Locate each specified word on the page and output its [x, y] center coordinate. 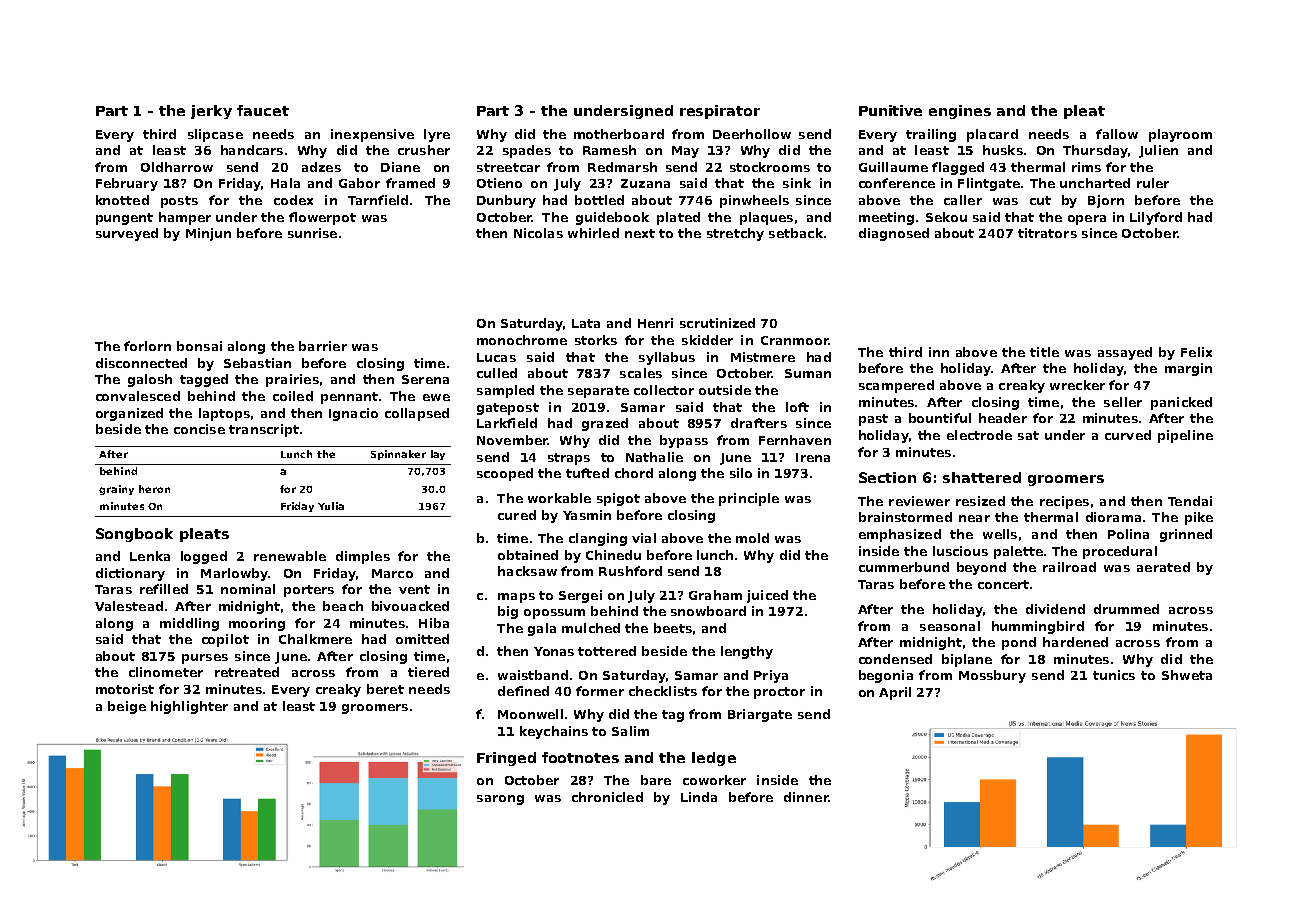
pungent [124, 219]
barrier [323, 346]
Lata [586, 323]
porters [309, 591]
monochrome [522, 340]
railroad [1069, 567]
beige [127, 707]
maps [516, 598]
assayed [1125, 353]
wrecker [1077, 385]
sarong [500, 800]
